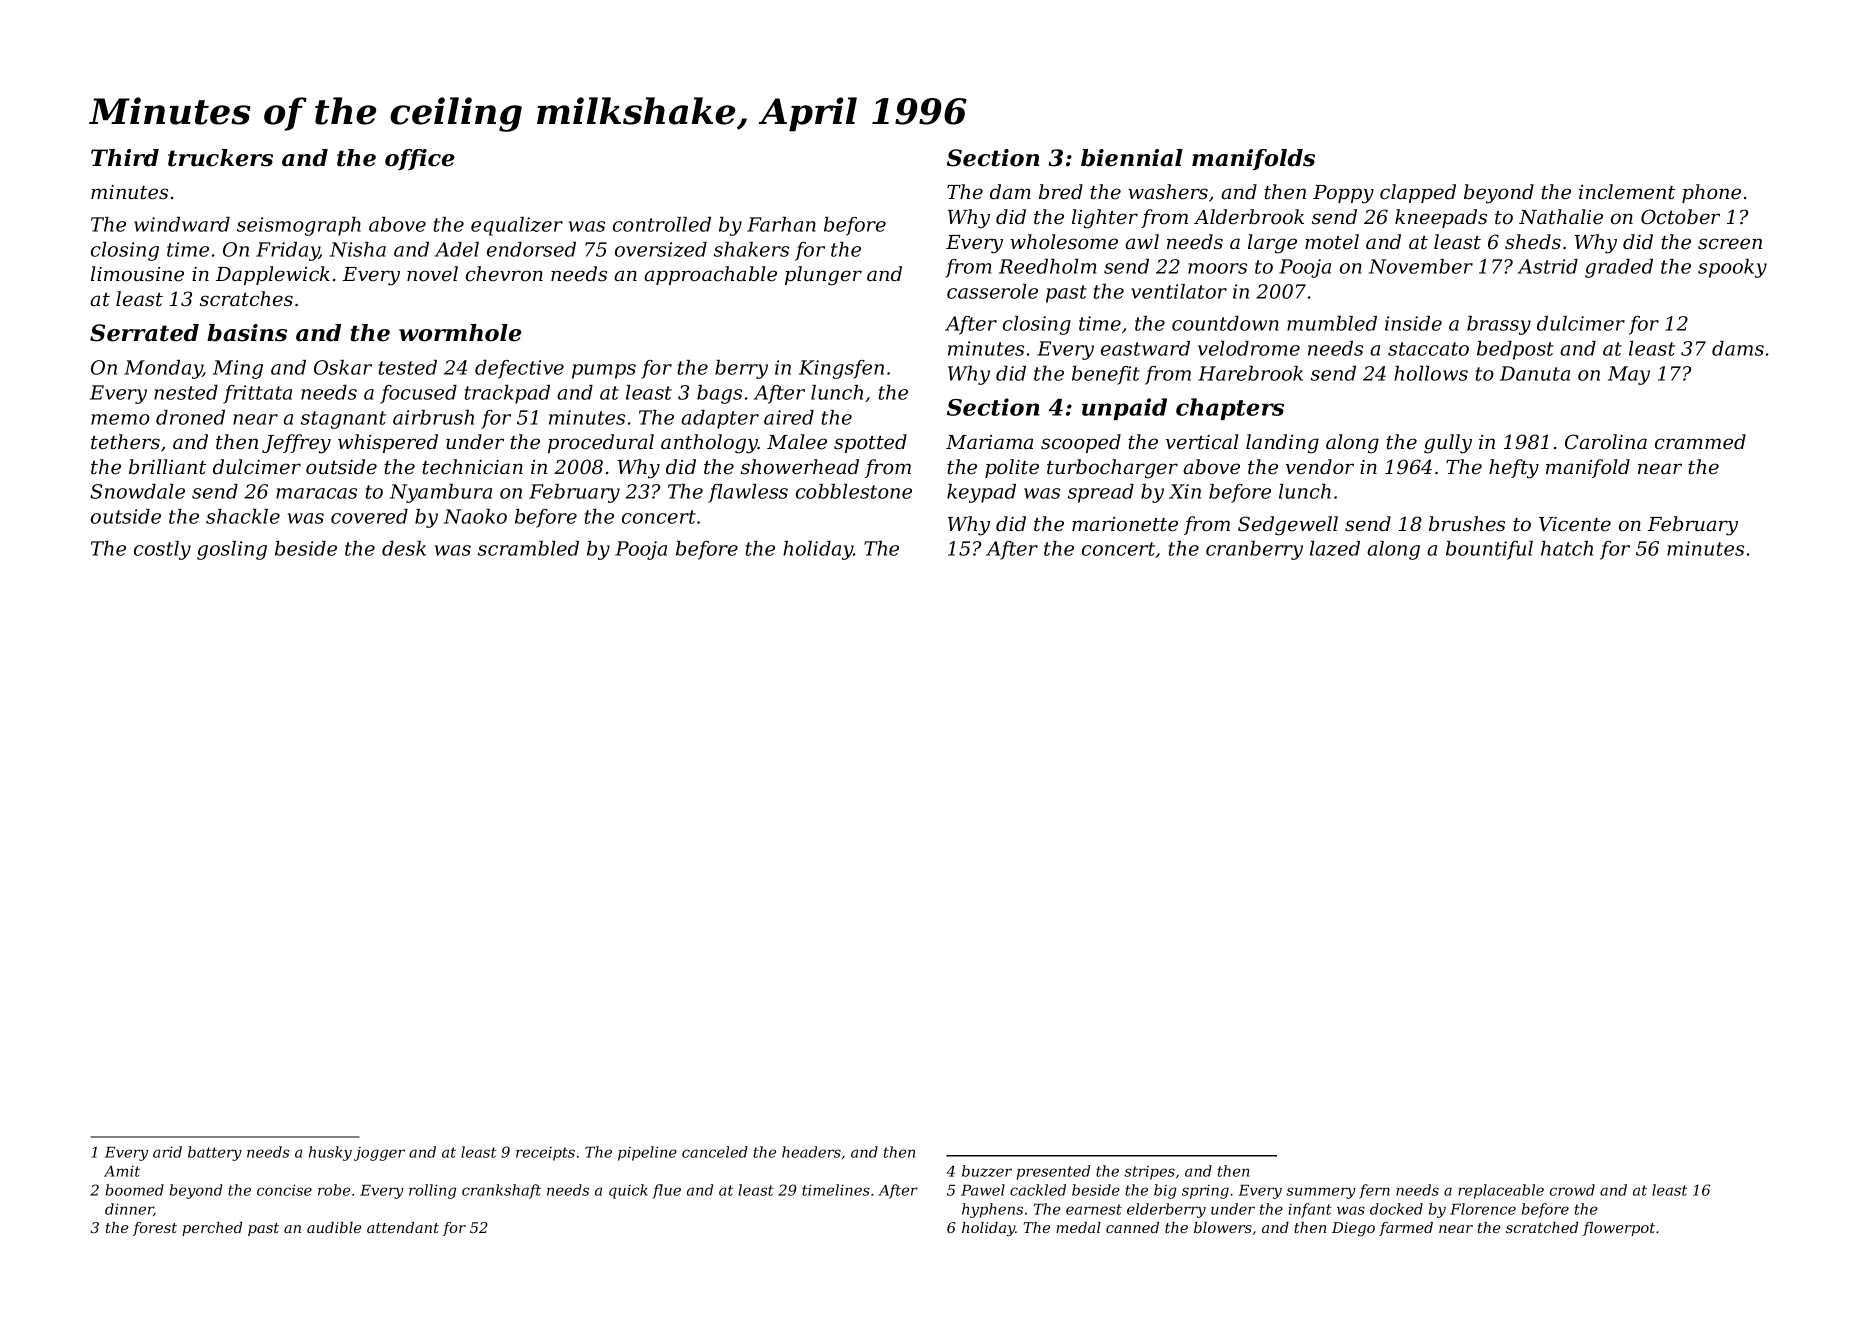 The width and height of the document is (1864, 1318). Describe the element at coordinates (1205, 1192) in the document. I see `spring` at that location.
